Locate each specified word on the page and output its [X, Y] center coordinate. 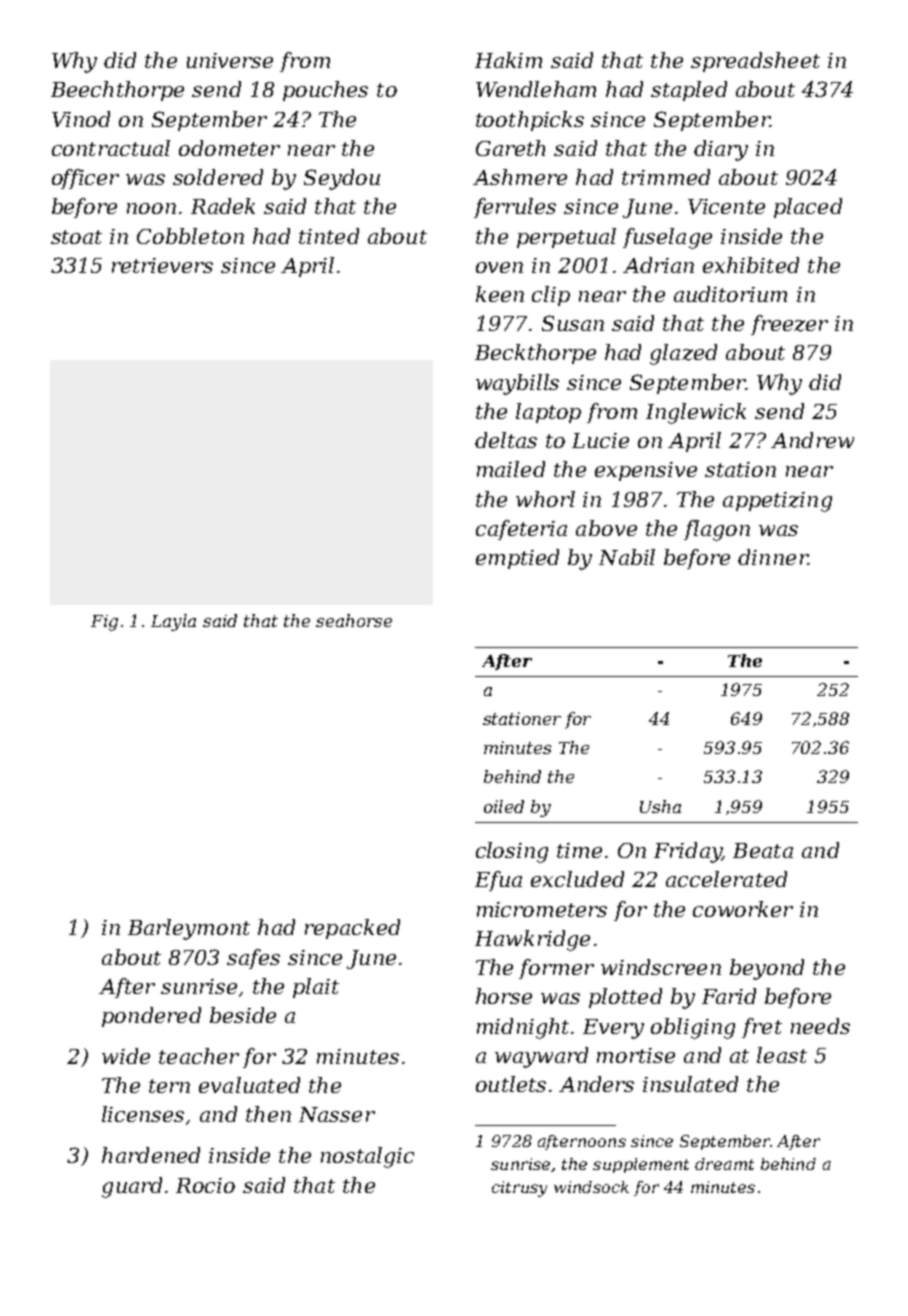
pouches [325, 91]
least [782, 1055]
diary [721, 150]
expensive [646, 471]
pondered [151, 1017]
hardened [151, 1155]
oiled [504, 806]
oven [499, 267]
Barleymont [189, 929]
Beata [763, 850]
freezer [789, 325]
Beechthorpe [117, 91]
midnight [523, 1028]
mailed [511, 469]
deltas [506, 440]
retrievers [162, 265]
